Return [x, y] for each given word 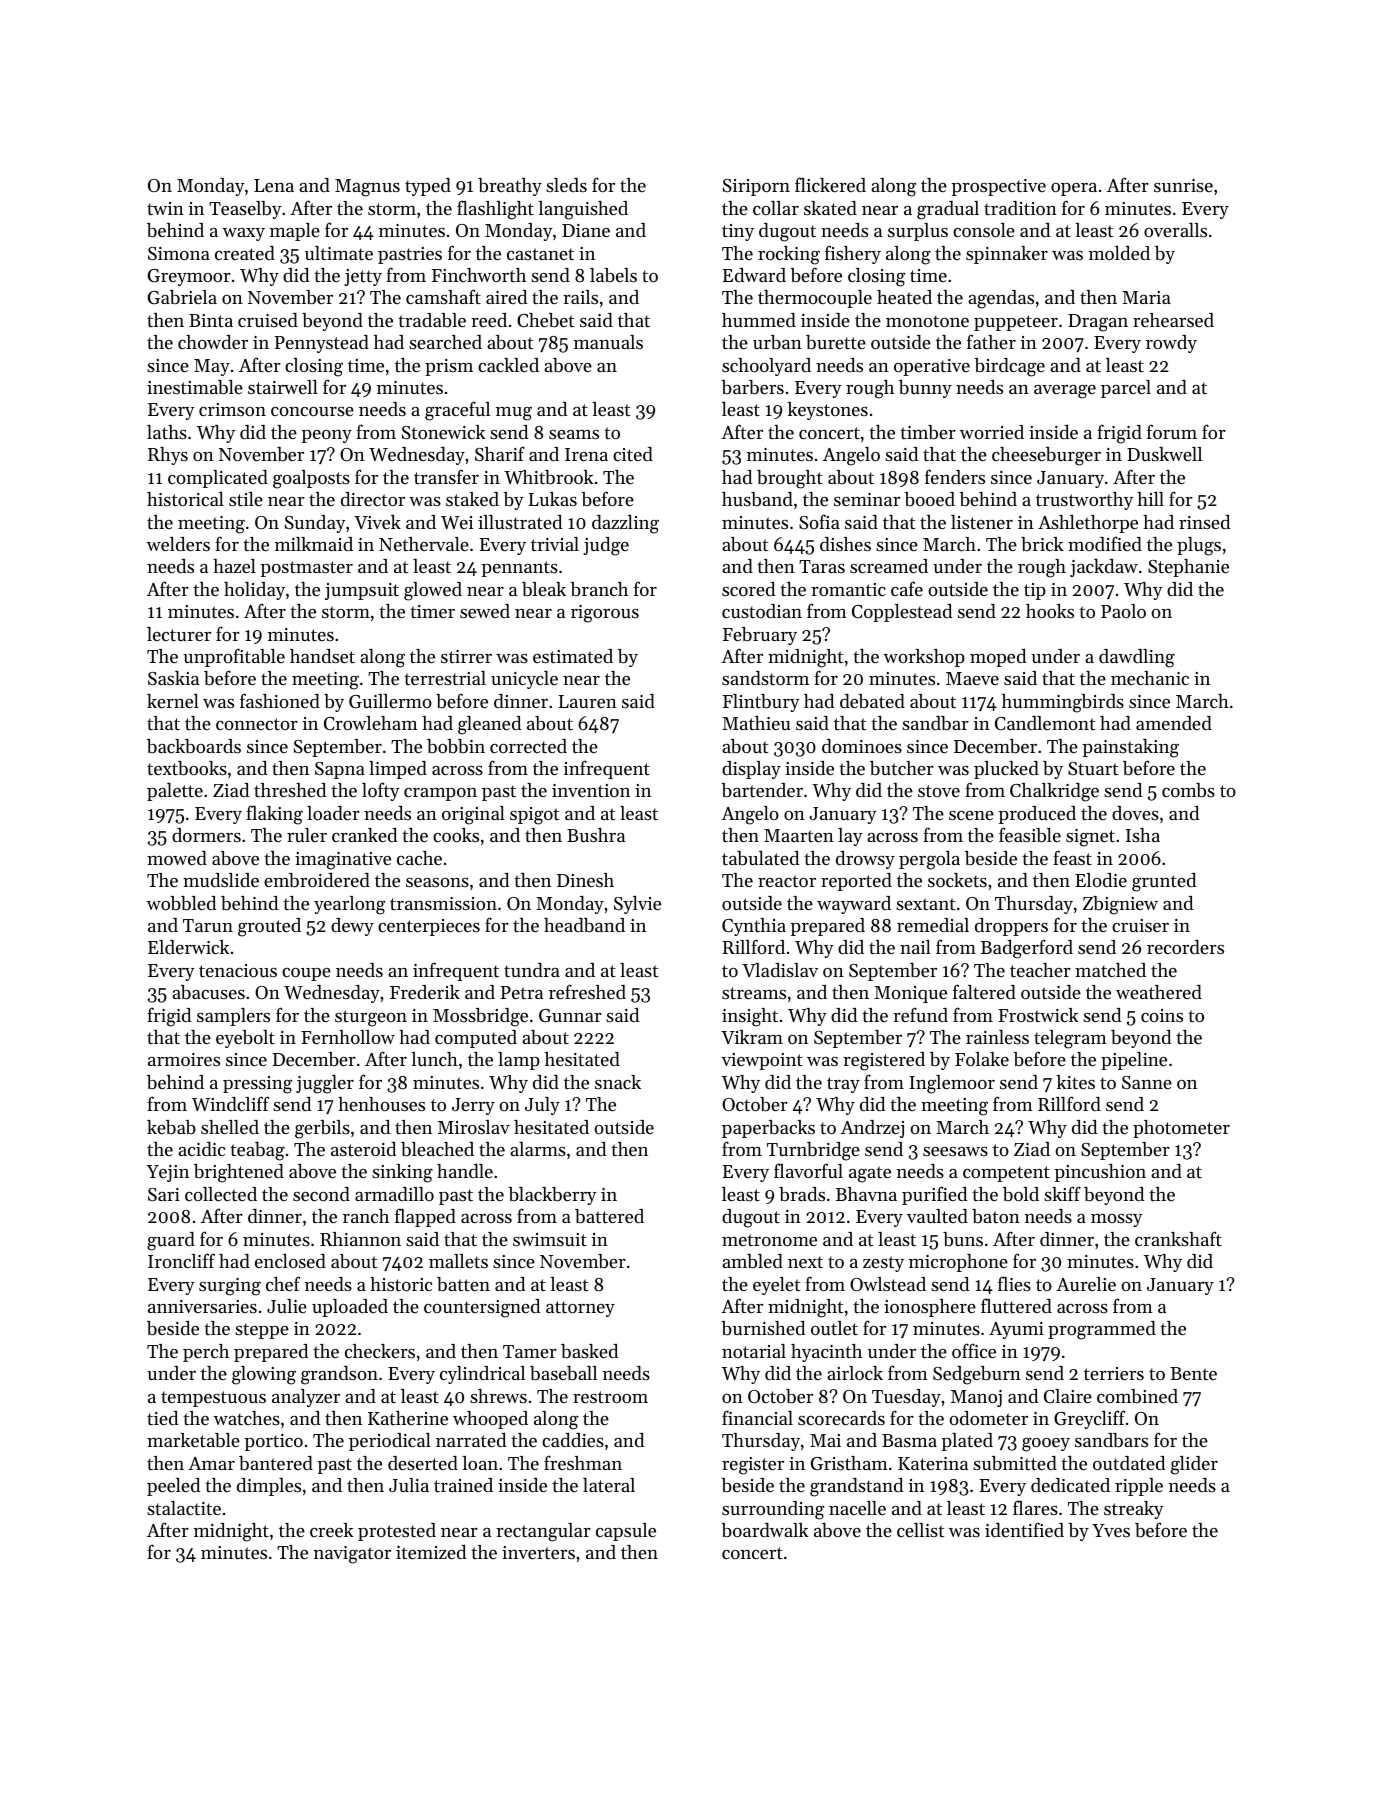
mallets [458, 1261]
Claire [1068, 1396]
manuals [608, 342]
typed [428, 187]
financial [757, 1417]
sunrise [1183, 185]
